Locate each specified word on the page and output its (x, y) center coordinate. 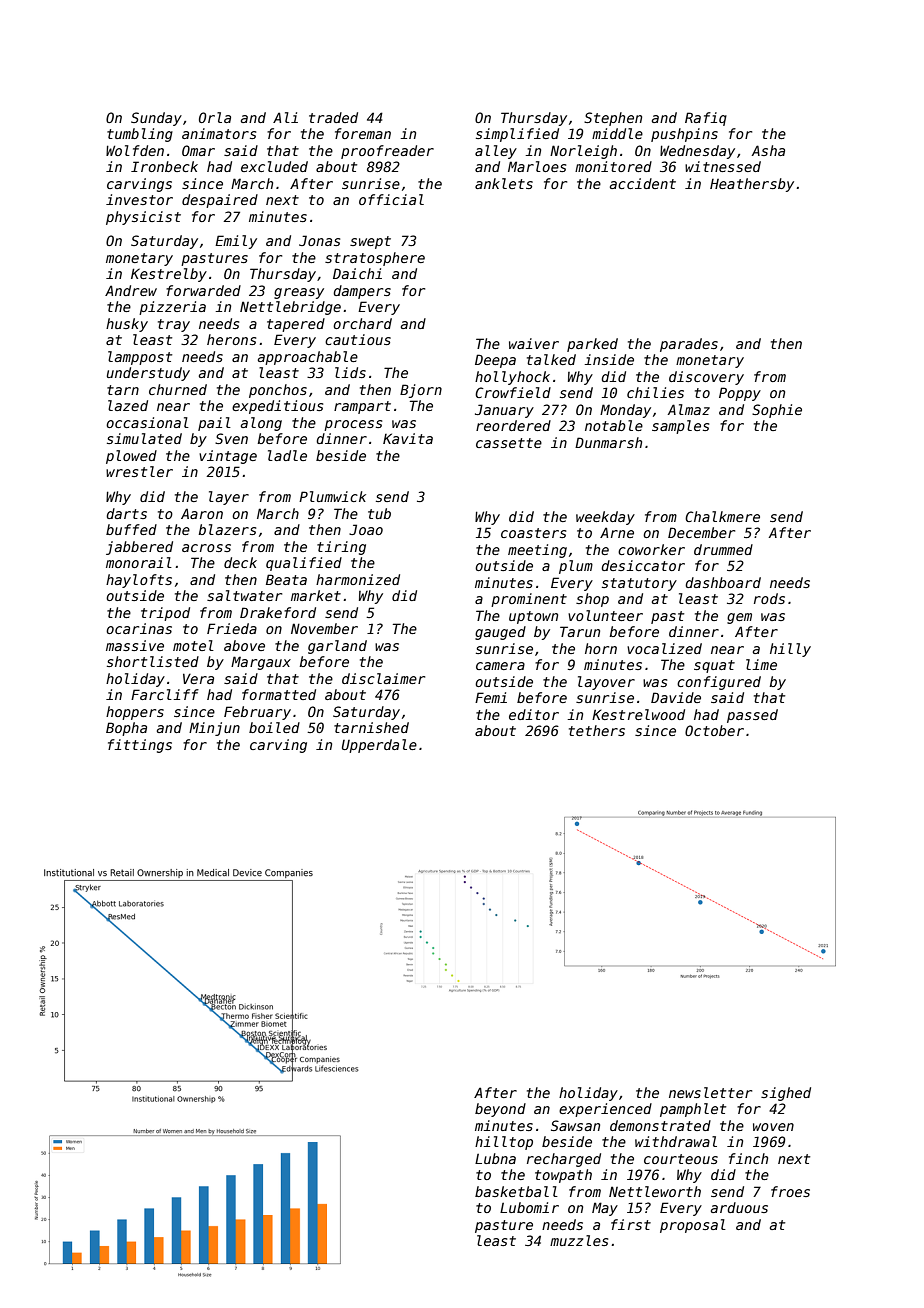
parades (689, 345)
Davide (676, 697)
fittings (140, 746)
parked (592, 345)
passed (752, 716)
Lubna (495, 1158)
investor (139, 199)
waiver (534, 343)
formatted (279, 694)
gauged (500, 633)
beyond (500, 1110)
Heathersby (752, 185)
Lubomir (529, 1207)
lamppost (140, 358)
